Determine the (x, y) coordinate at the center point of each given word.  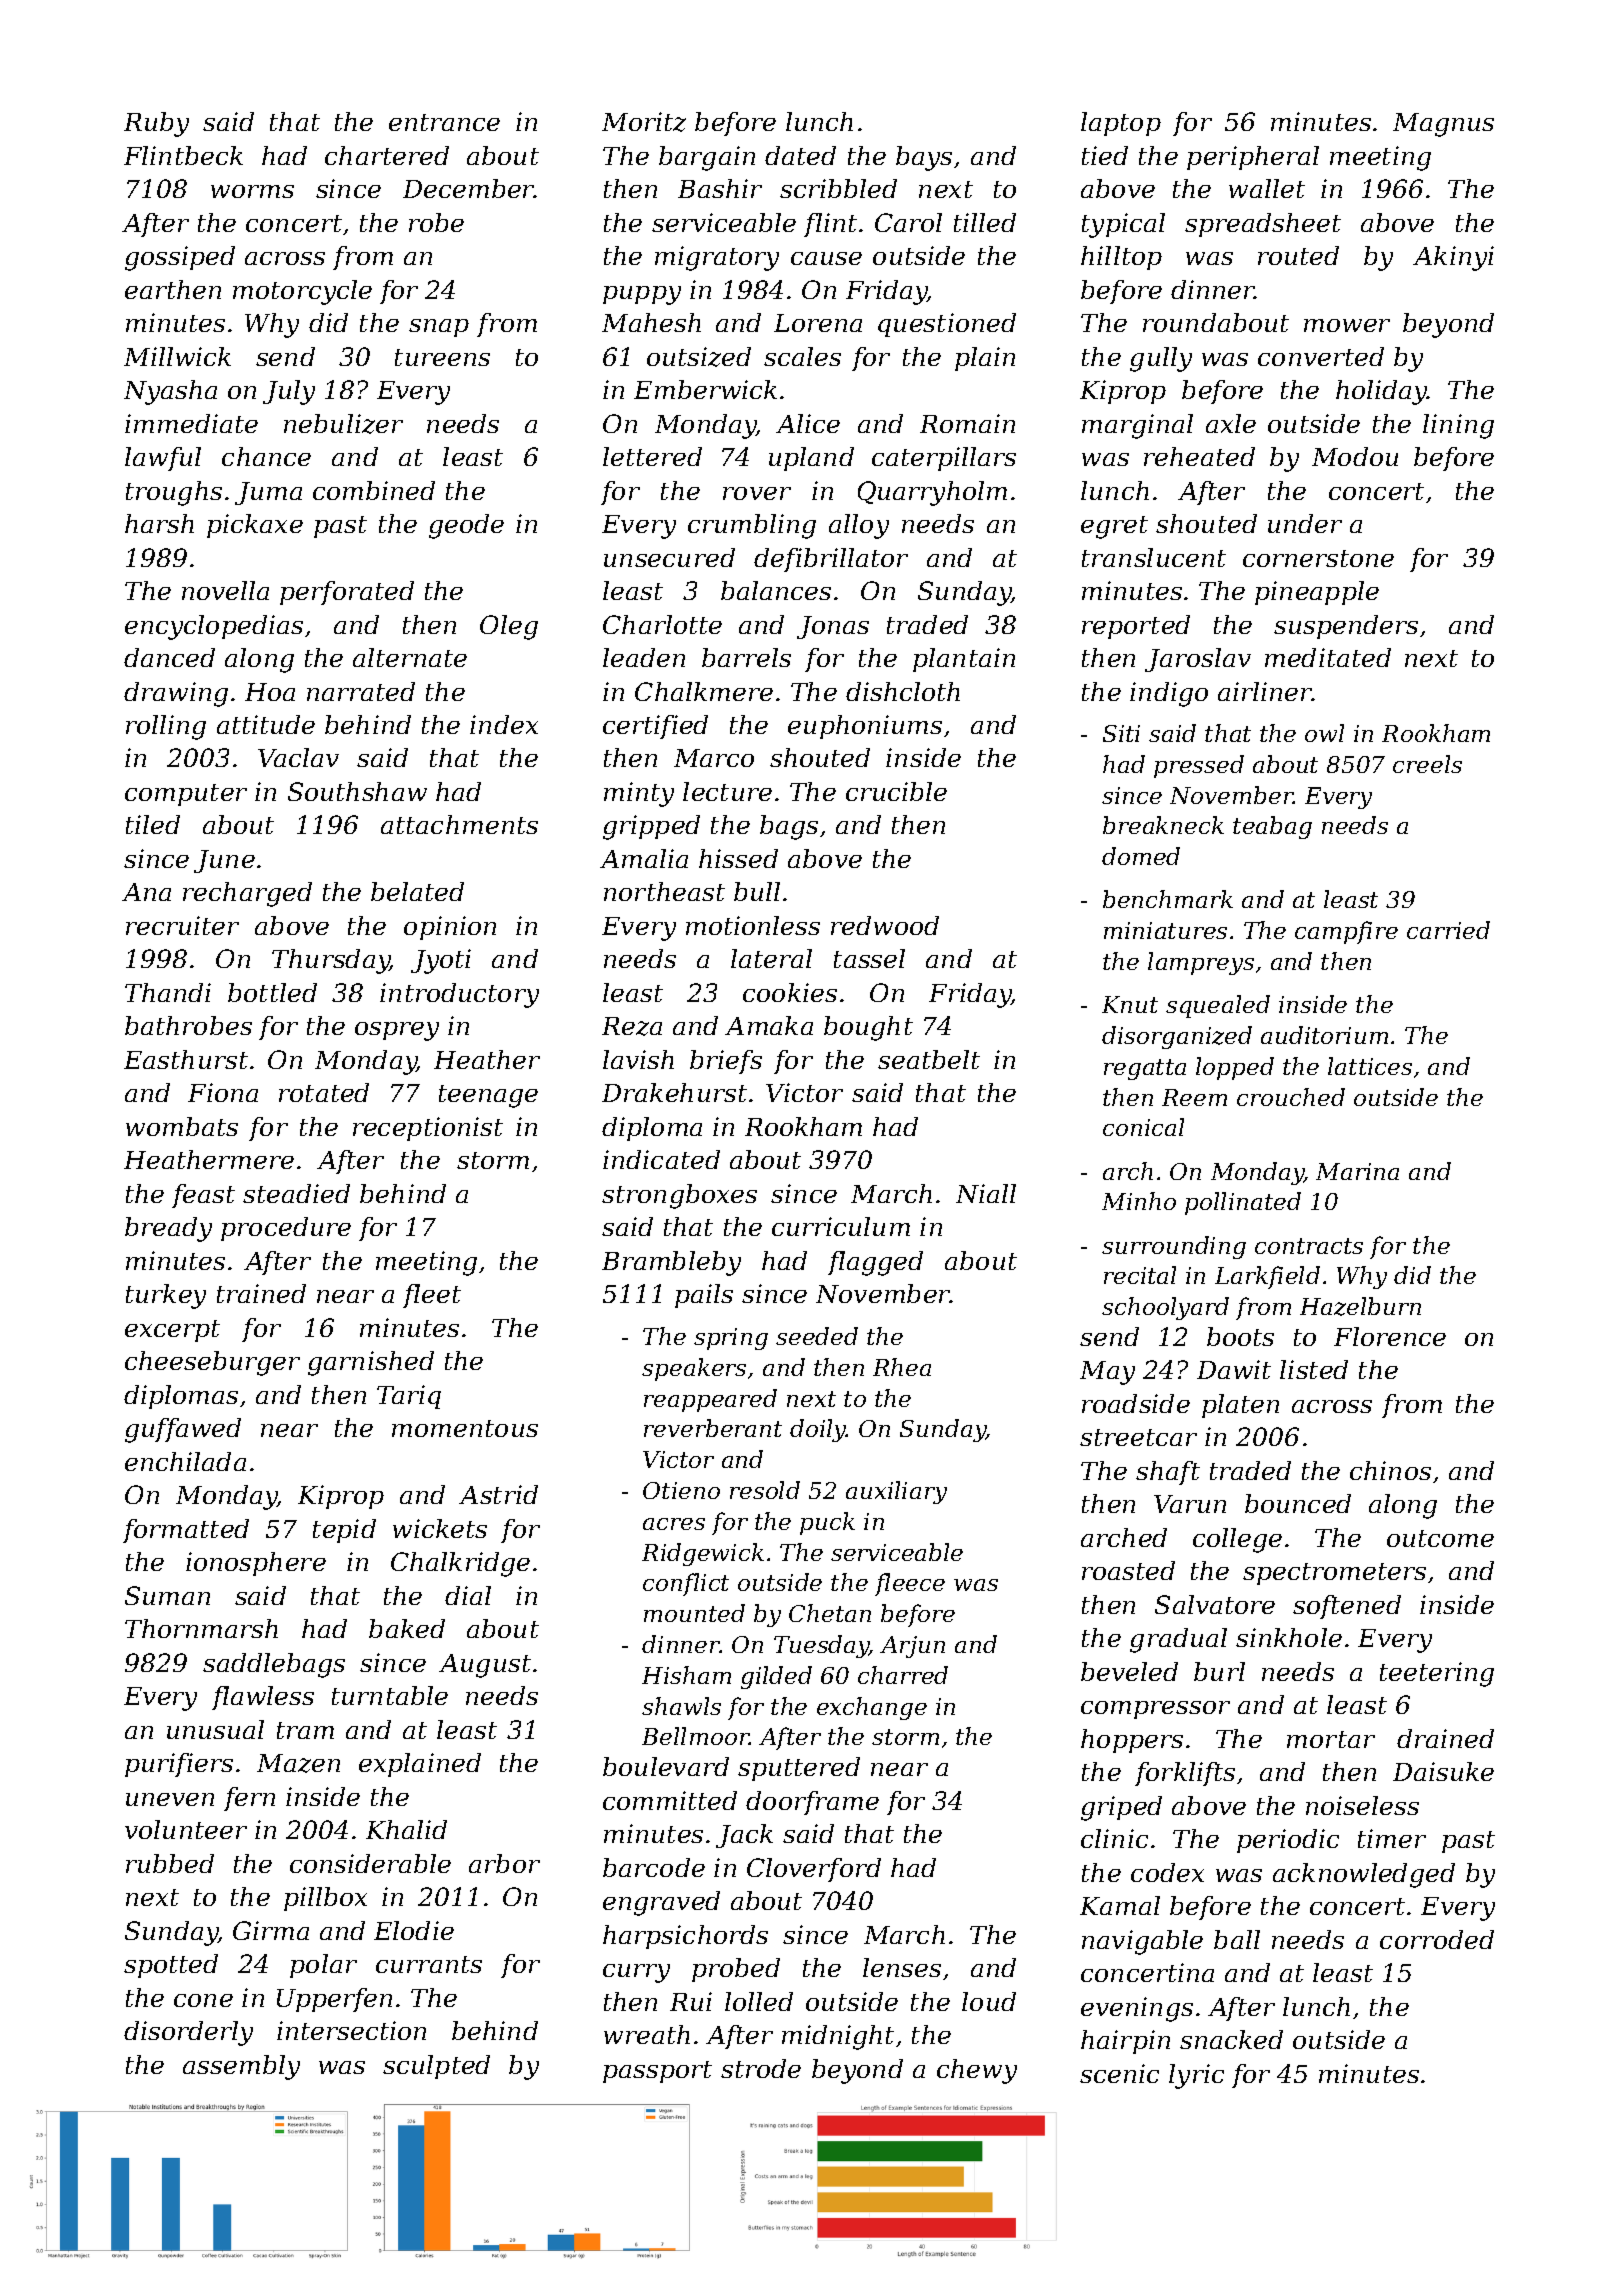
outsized (699, 357)
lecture (727, 791)
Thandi (168, 992)
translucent (1154, 557)
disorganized (1177, 1037)
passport (657, 2072)
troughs (174, 493)
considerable (370, 1863)
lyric (1196, 2076)
